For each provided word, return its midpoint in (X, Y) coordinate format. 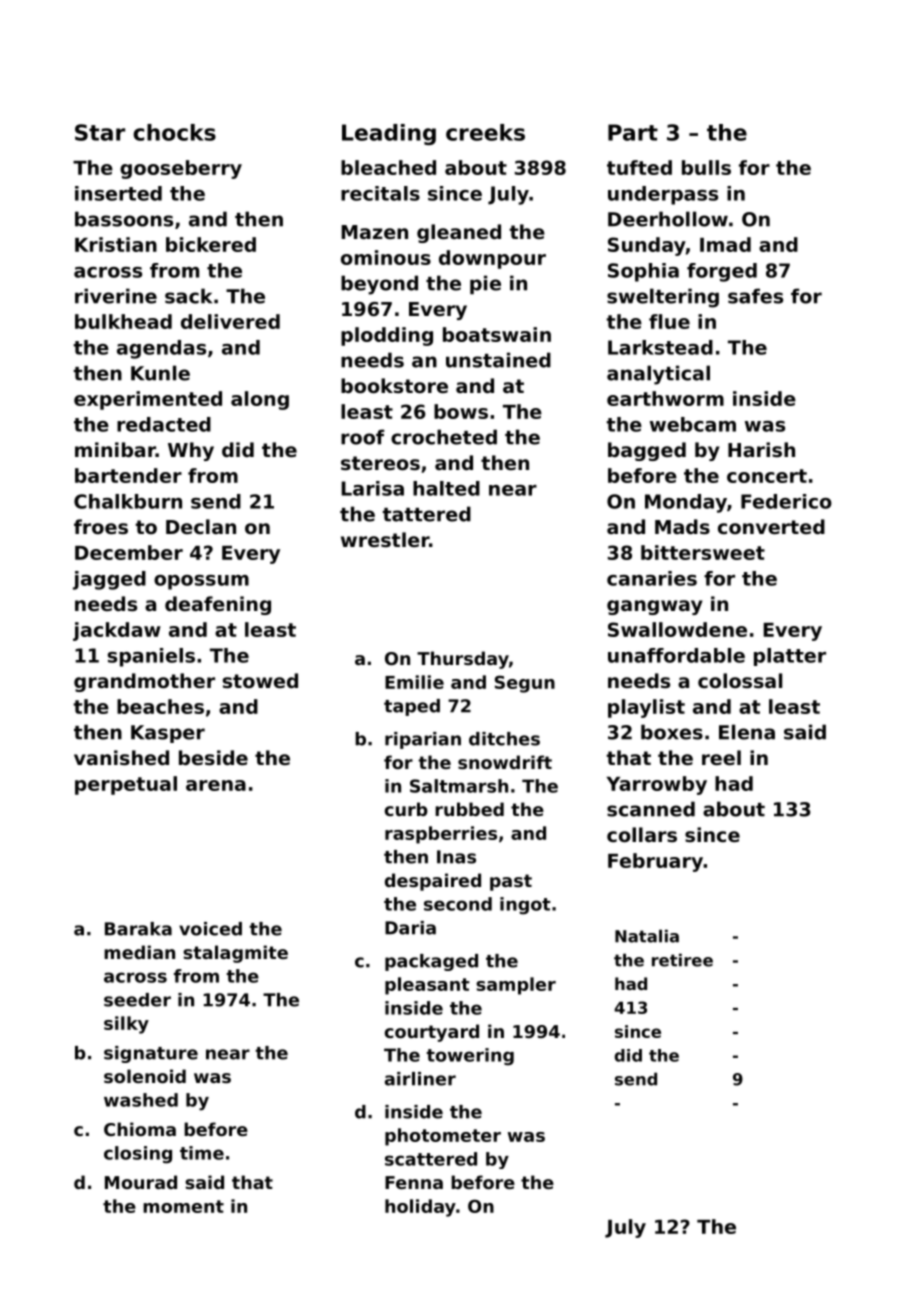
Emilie (414, 682)
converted (771, 526)
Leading (389, 134)
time (202, 1153)
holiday (420, 1208)
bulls (706, 167)
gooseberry (181, 169)
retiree (682, 960)
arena (216, 785)
